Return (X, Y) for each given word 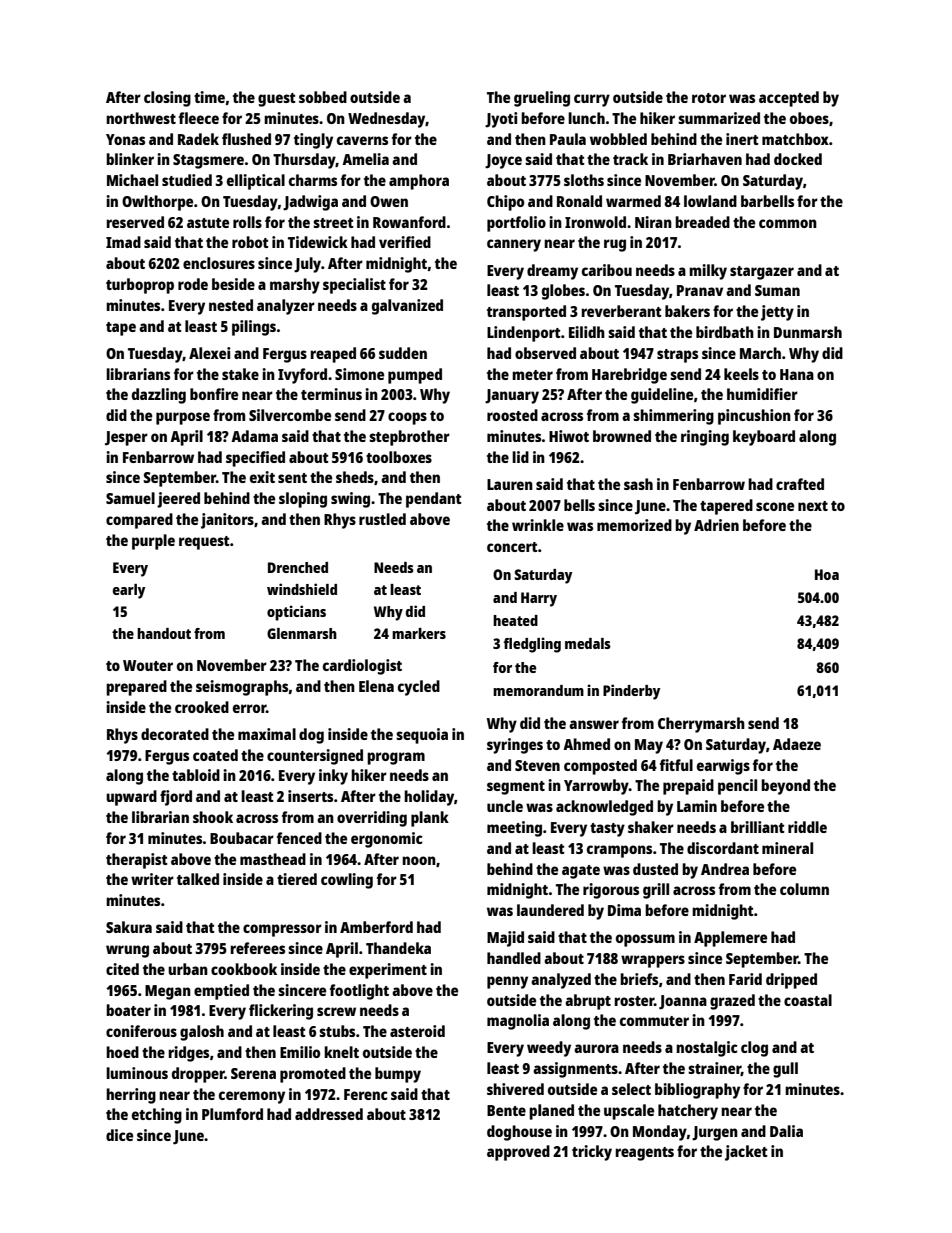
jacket (746, 1153)
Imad (123, 242)
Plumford (232, 1114)
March (760, 353)
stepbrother (409, 438)
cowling (347, 881)
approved (518, 1153)
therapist (137, 861)
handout (164, 633)
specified (255, 459)
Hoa (827, 574)
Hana (797, 374)
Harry (539, 599)
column (804, 889)
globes (563, 292)
